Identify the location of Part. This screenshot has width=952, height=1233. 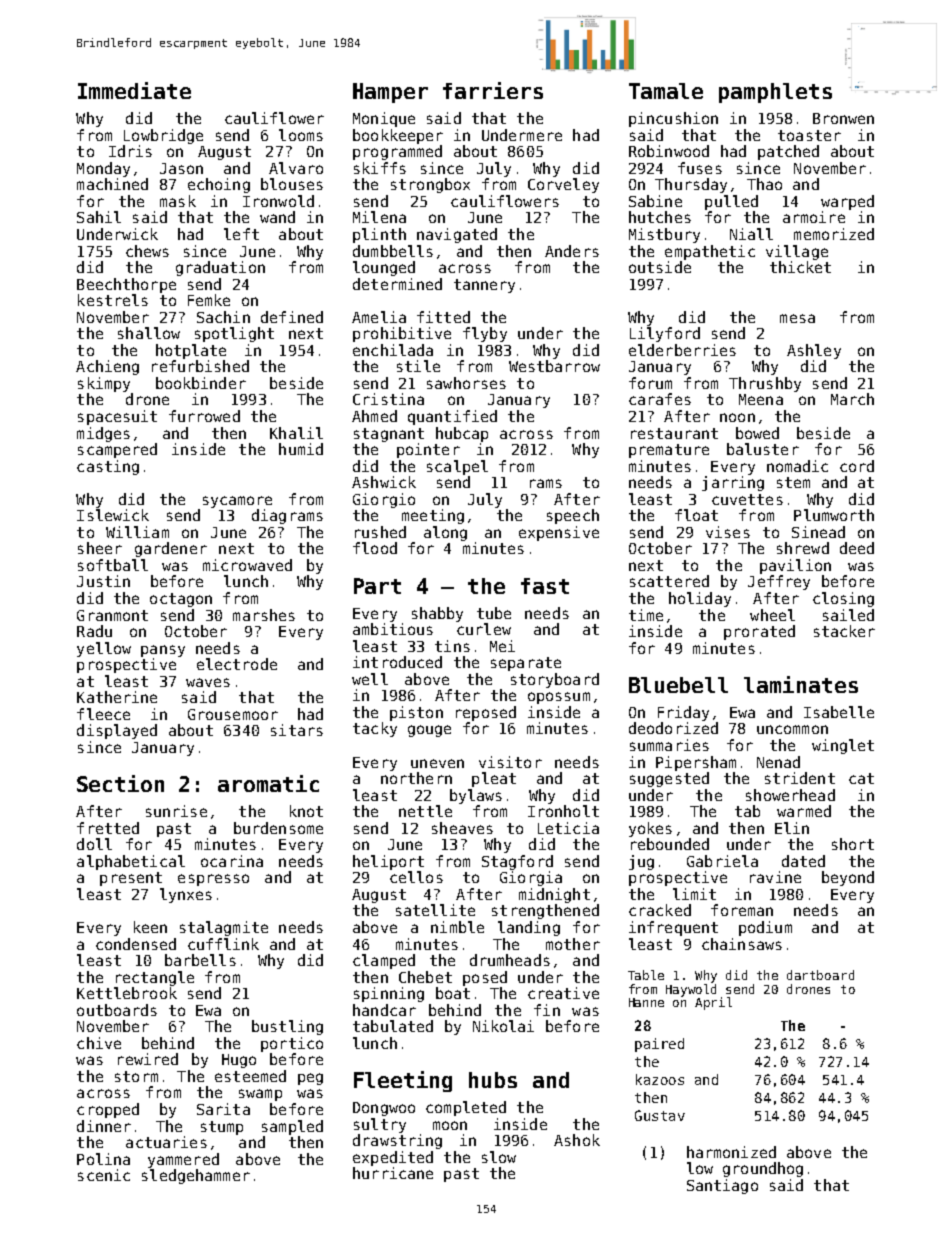
(377, 586).
